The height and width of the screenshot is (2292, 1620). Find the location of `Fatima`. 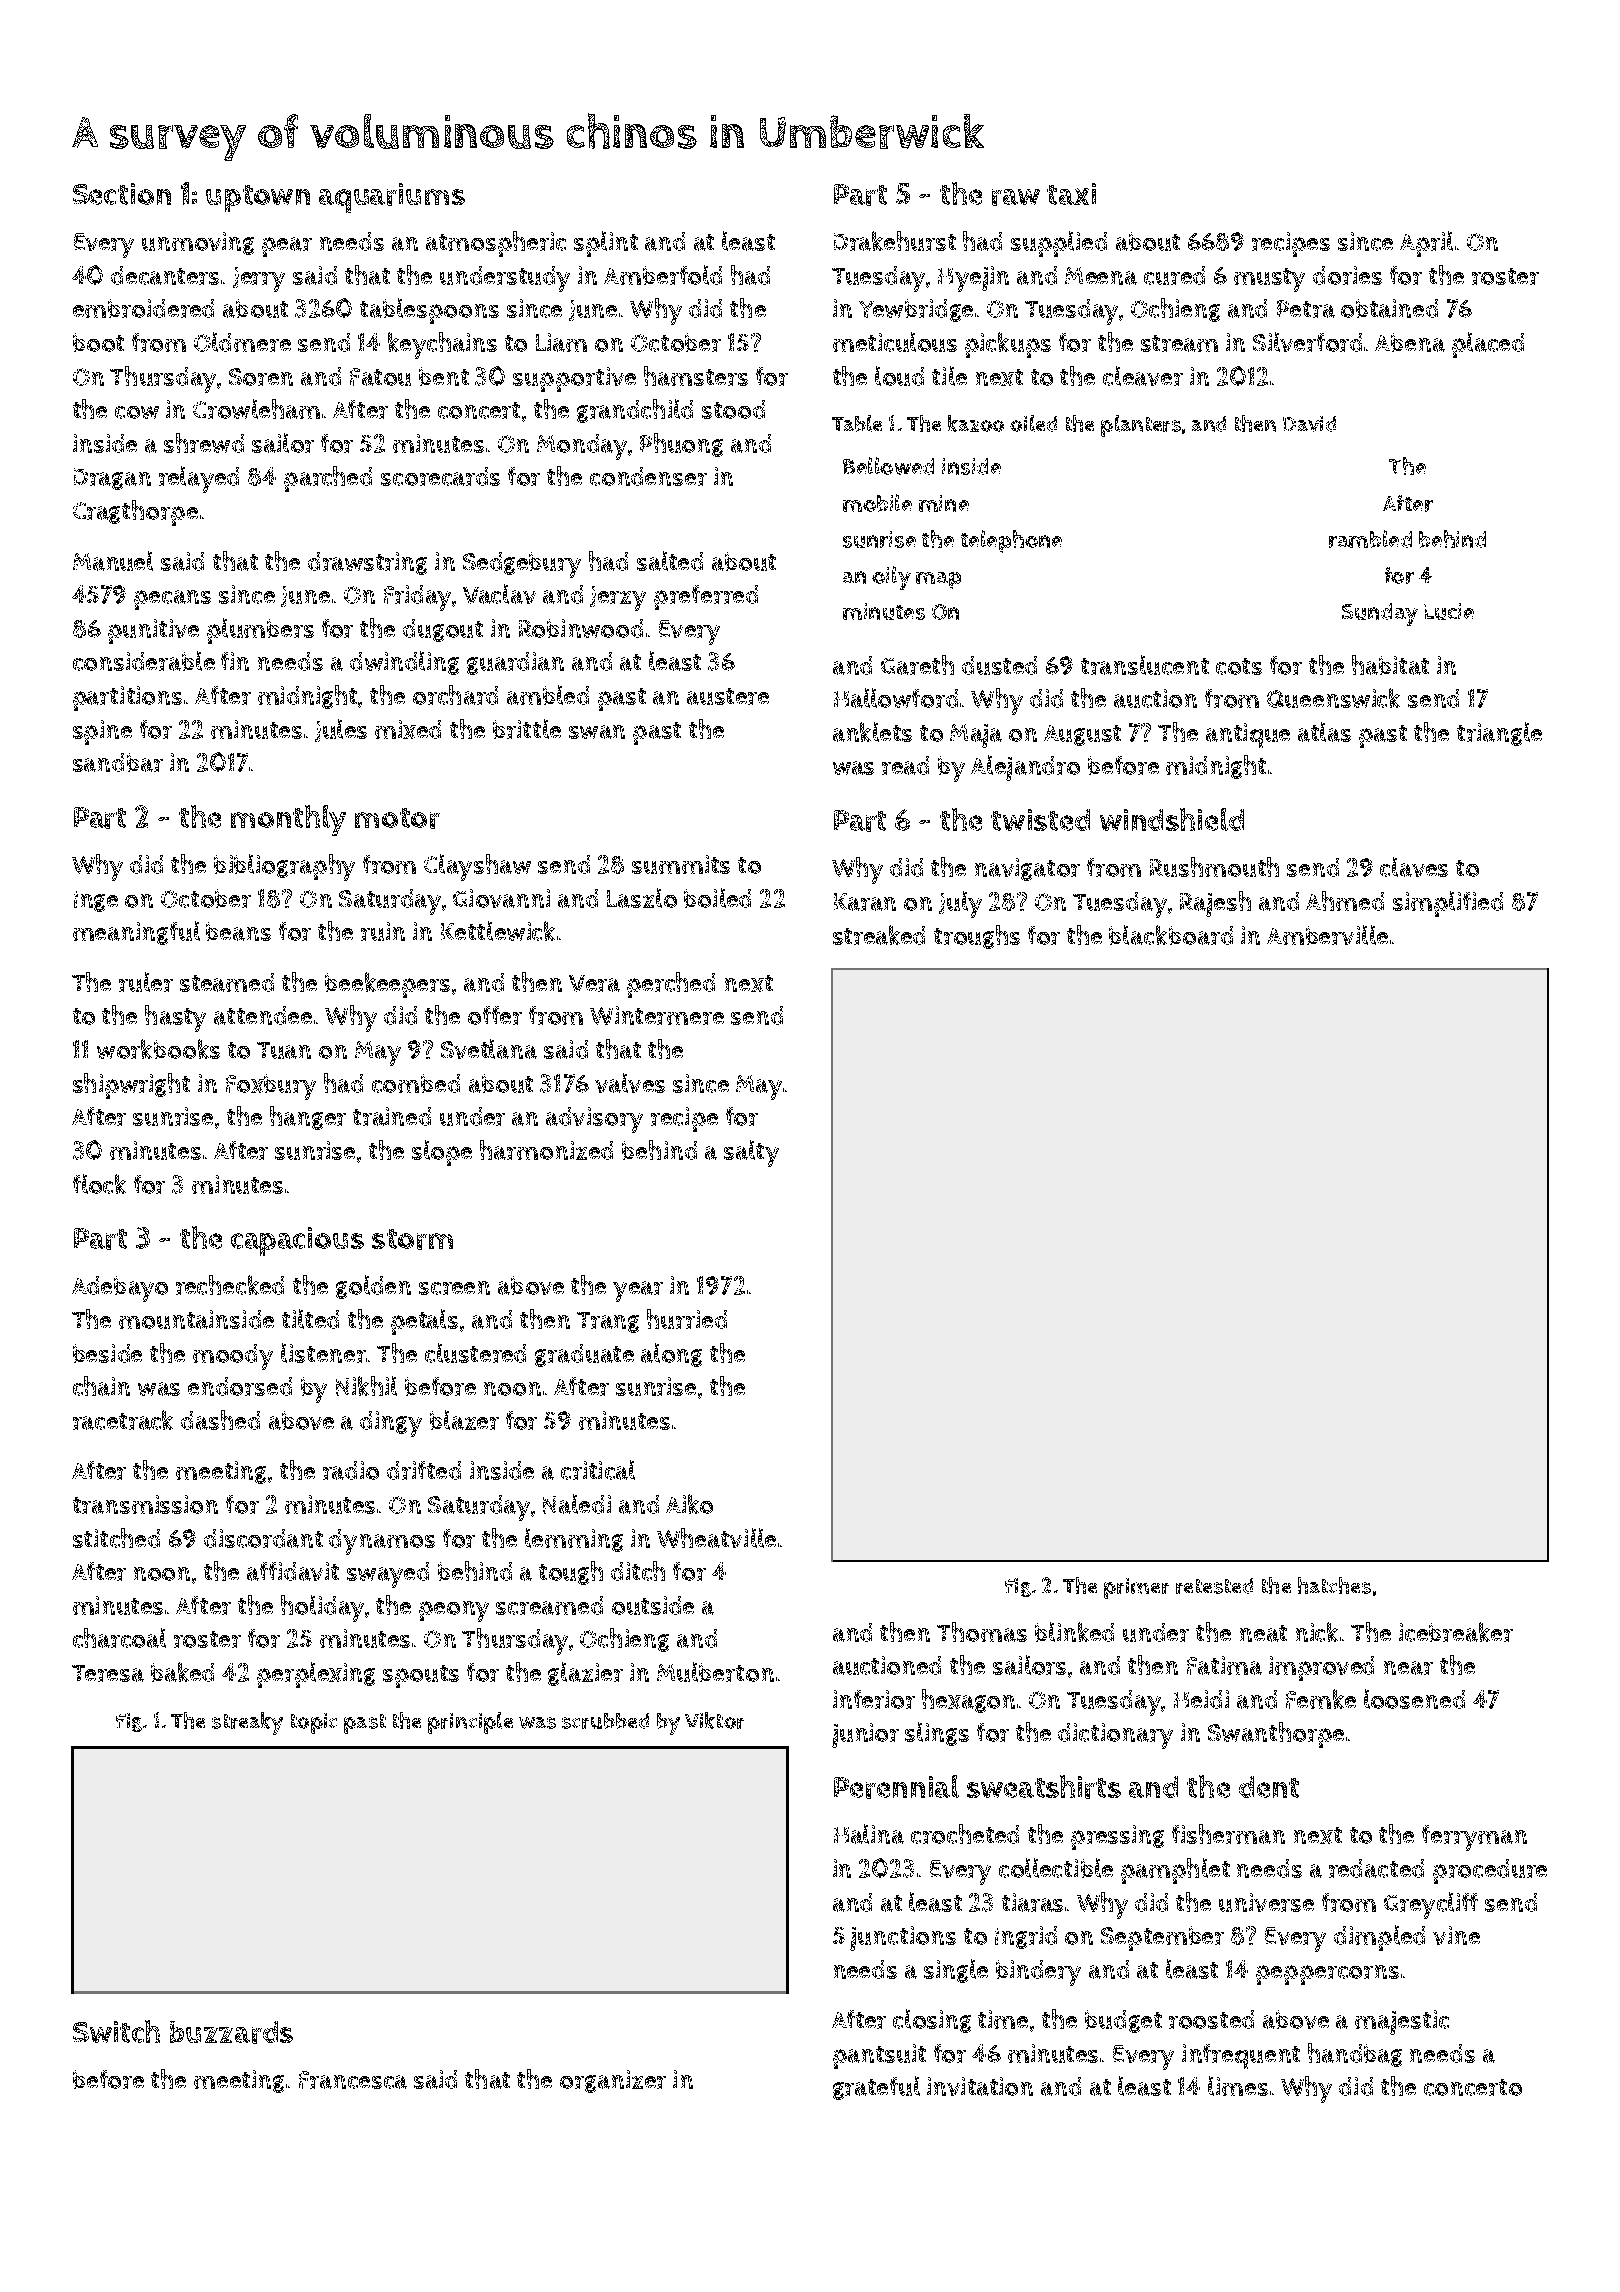

Fatima is located at coordinates (1224, 1665).
